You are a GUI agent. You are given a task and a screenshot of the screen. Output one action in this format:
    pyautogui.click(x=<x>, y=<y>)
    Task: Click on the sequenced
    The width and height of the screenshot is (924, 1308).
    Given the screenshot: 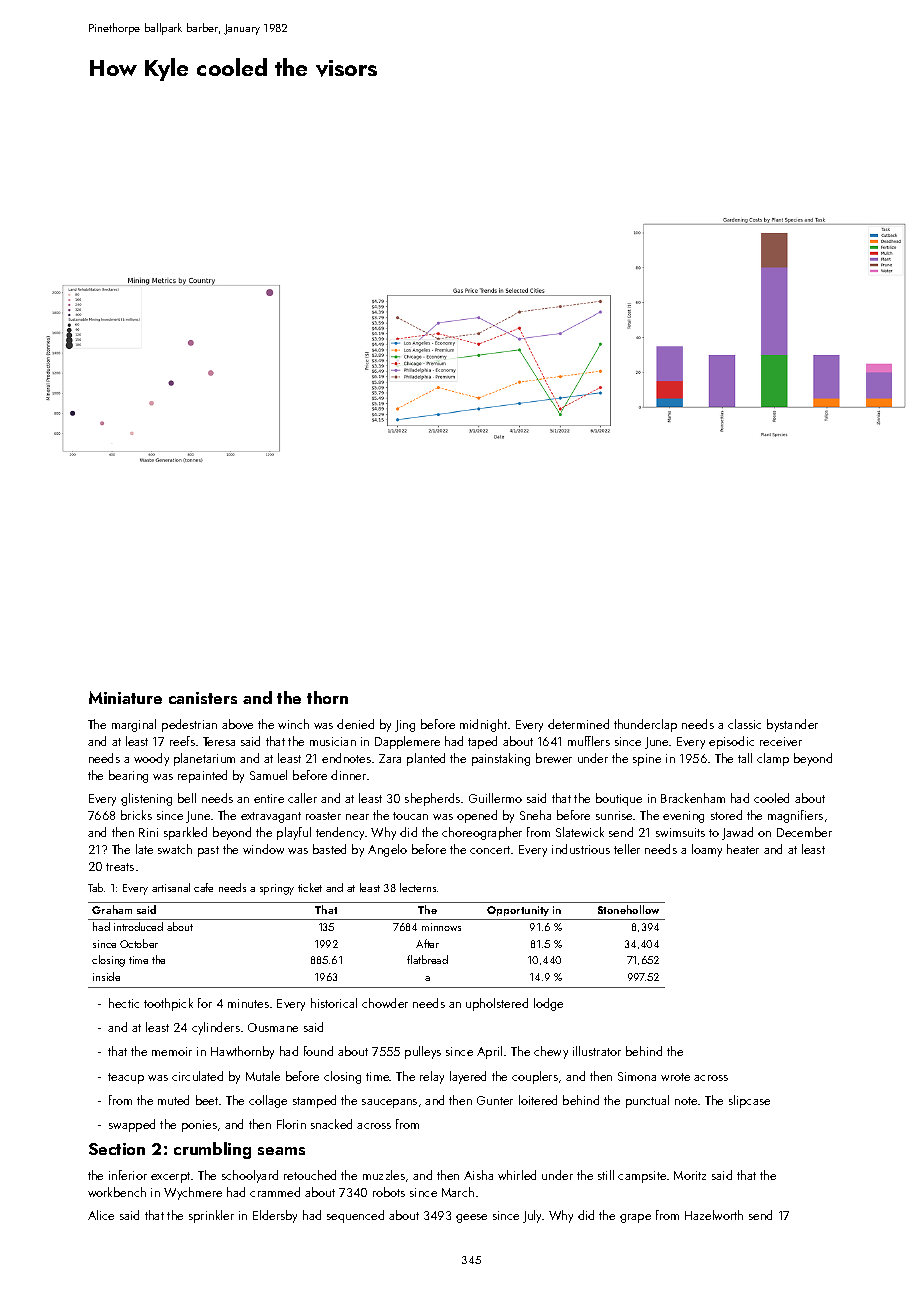 What is the action you would take?
    pyautogui.click(x=355, y=1216)
